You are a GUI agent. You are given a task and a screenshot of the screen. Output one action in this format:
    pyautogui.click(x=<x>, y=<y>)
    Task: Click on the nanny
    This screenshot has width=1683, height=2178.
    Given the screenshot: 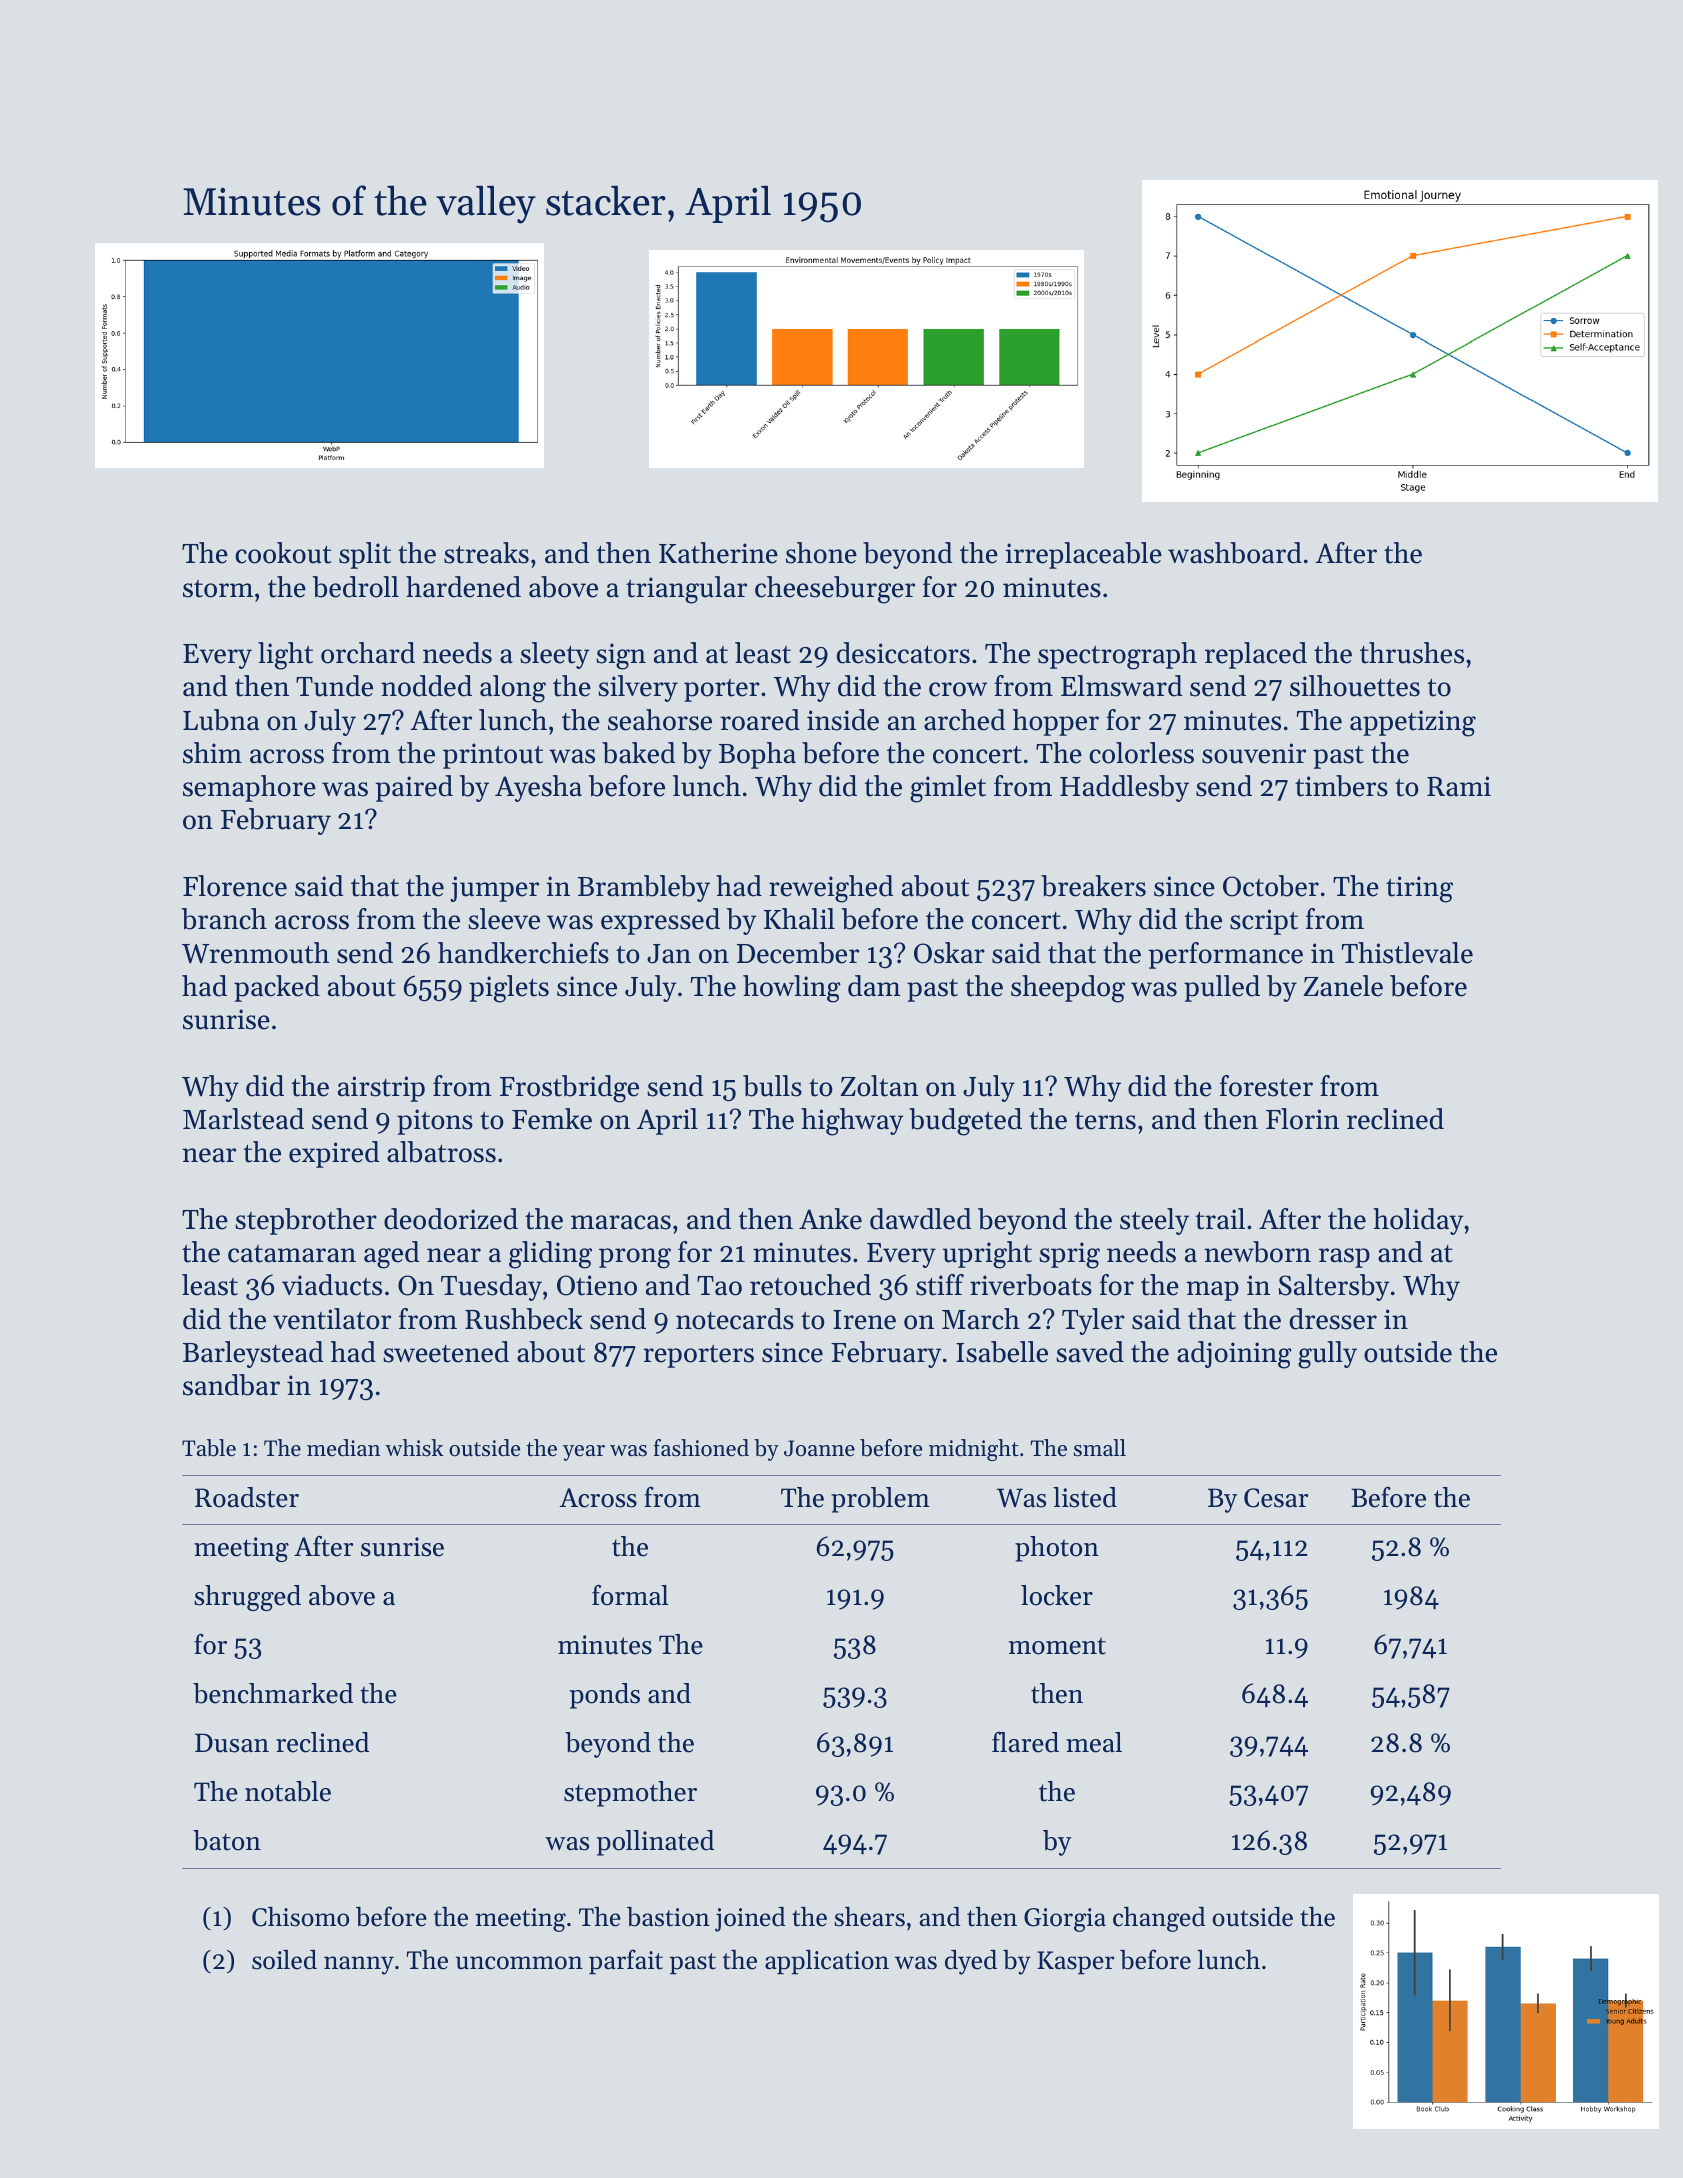 What is the action you would take?
    pyautogui.click(x=359, y=1965)
